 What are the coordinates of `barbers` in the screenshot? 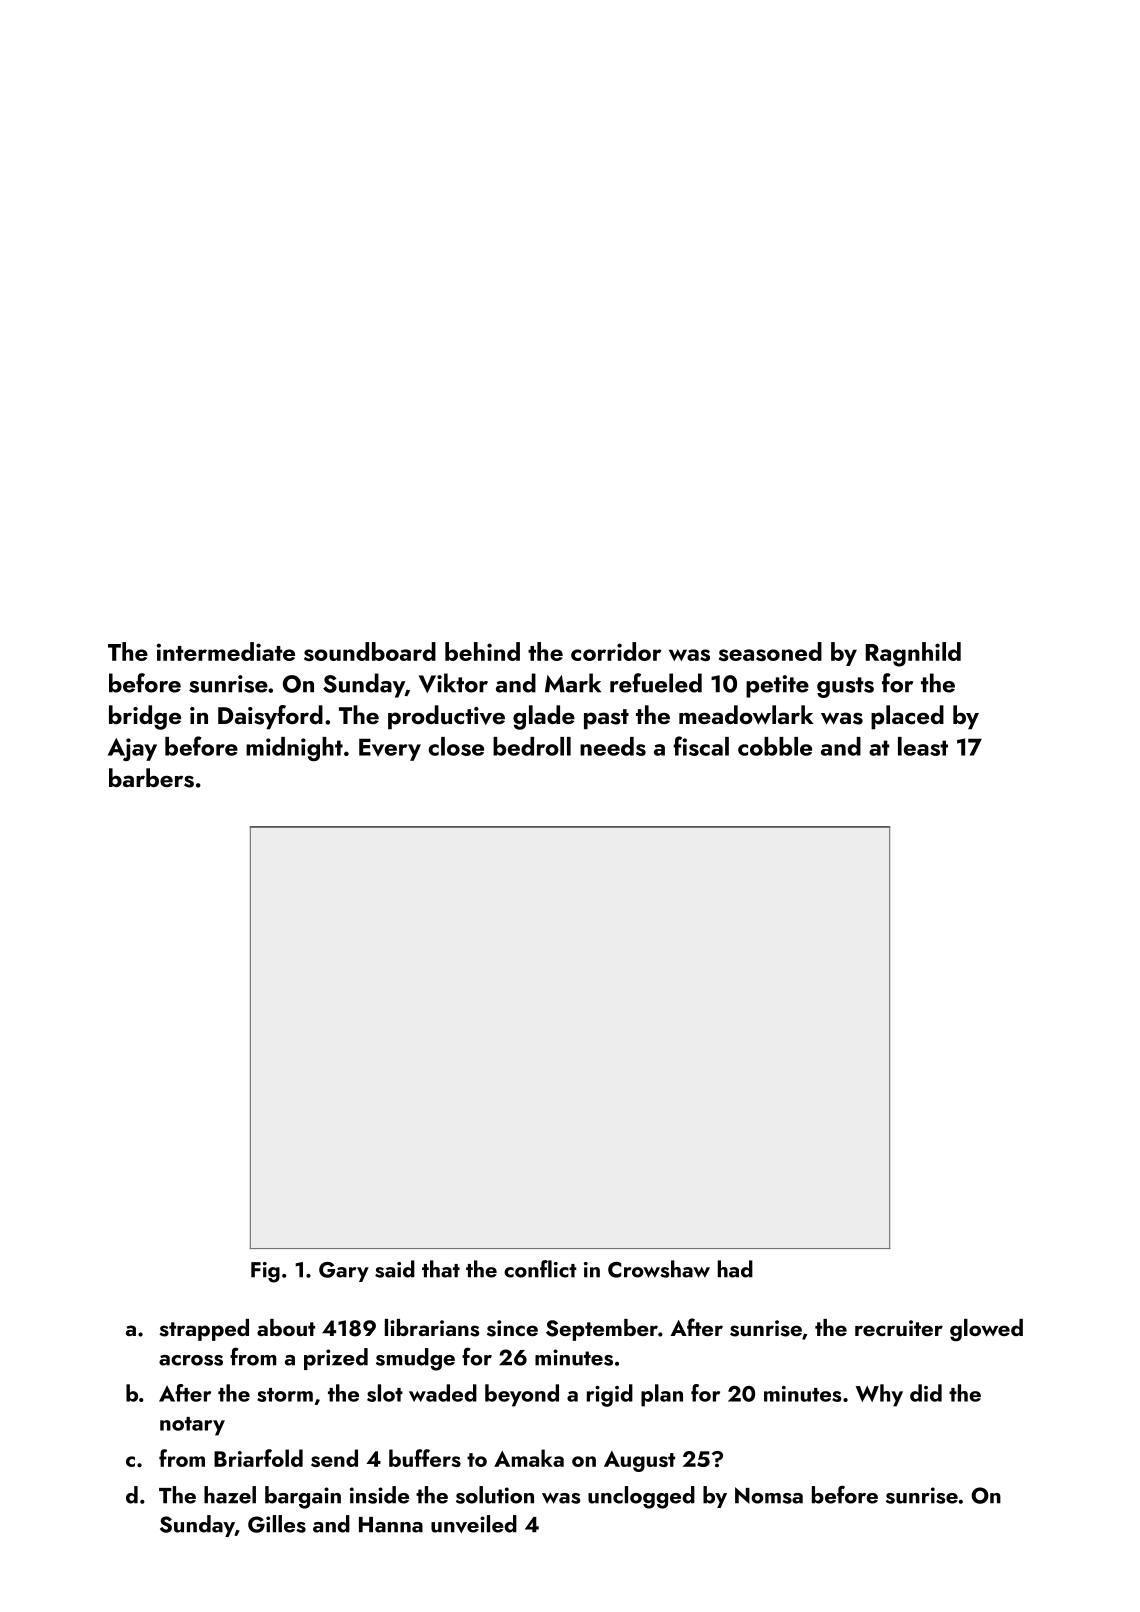 It's located at (151, 778).
